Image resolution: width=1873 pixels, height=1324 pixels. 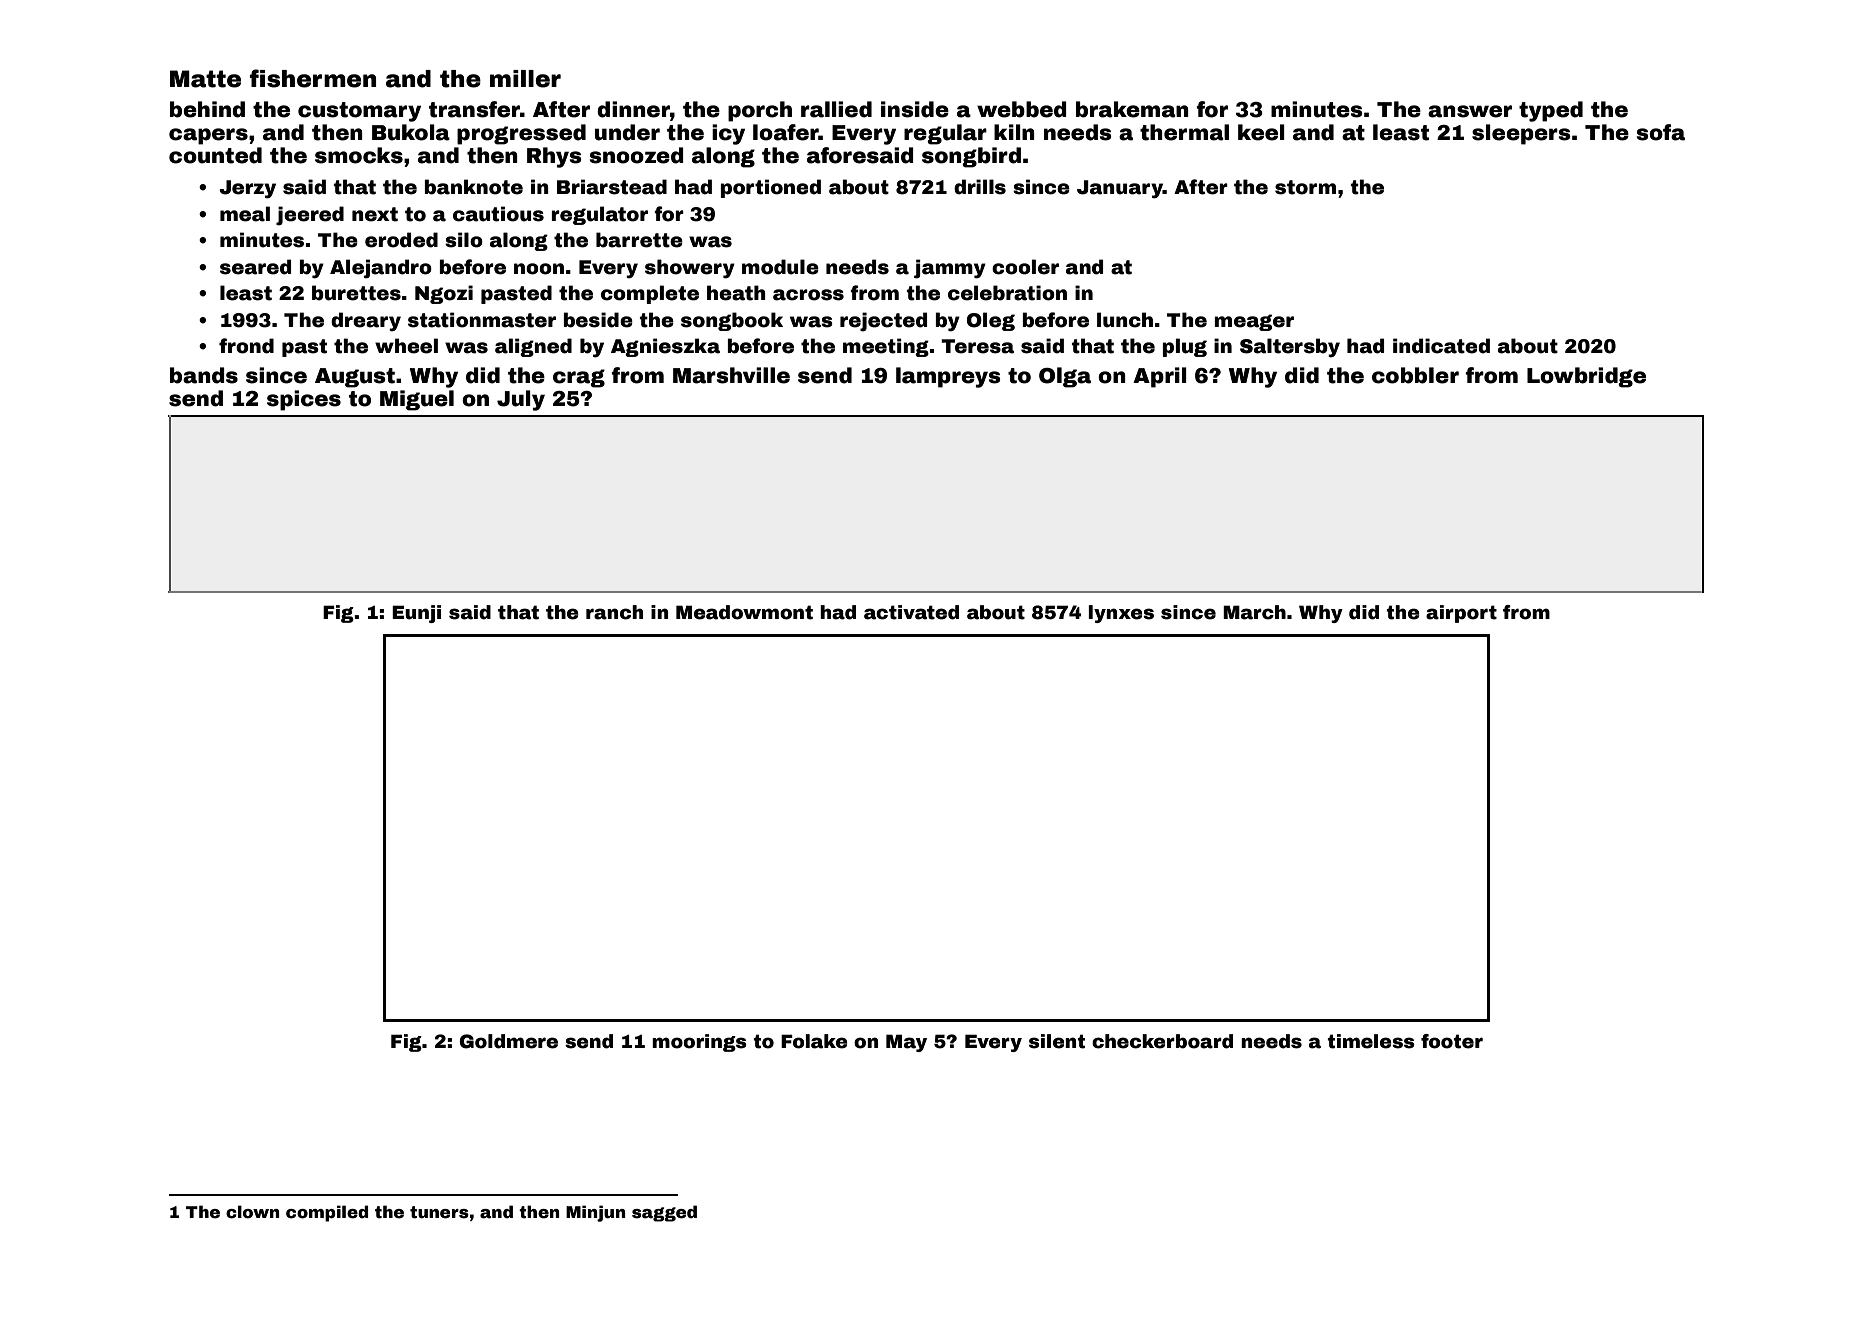 I want to click on lampreys, so click(x=948, y=377).
